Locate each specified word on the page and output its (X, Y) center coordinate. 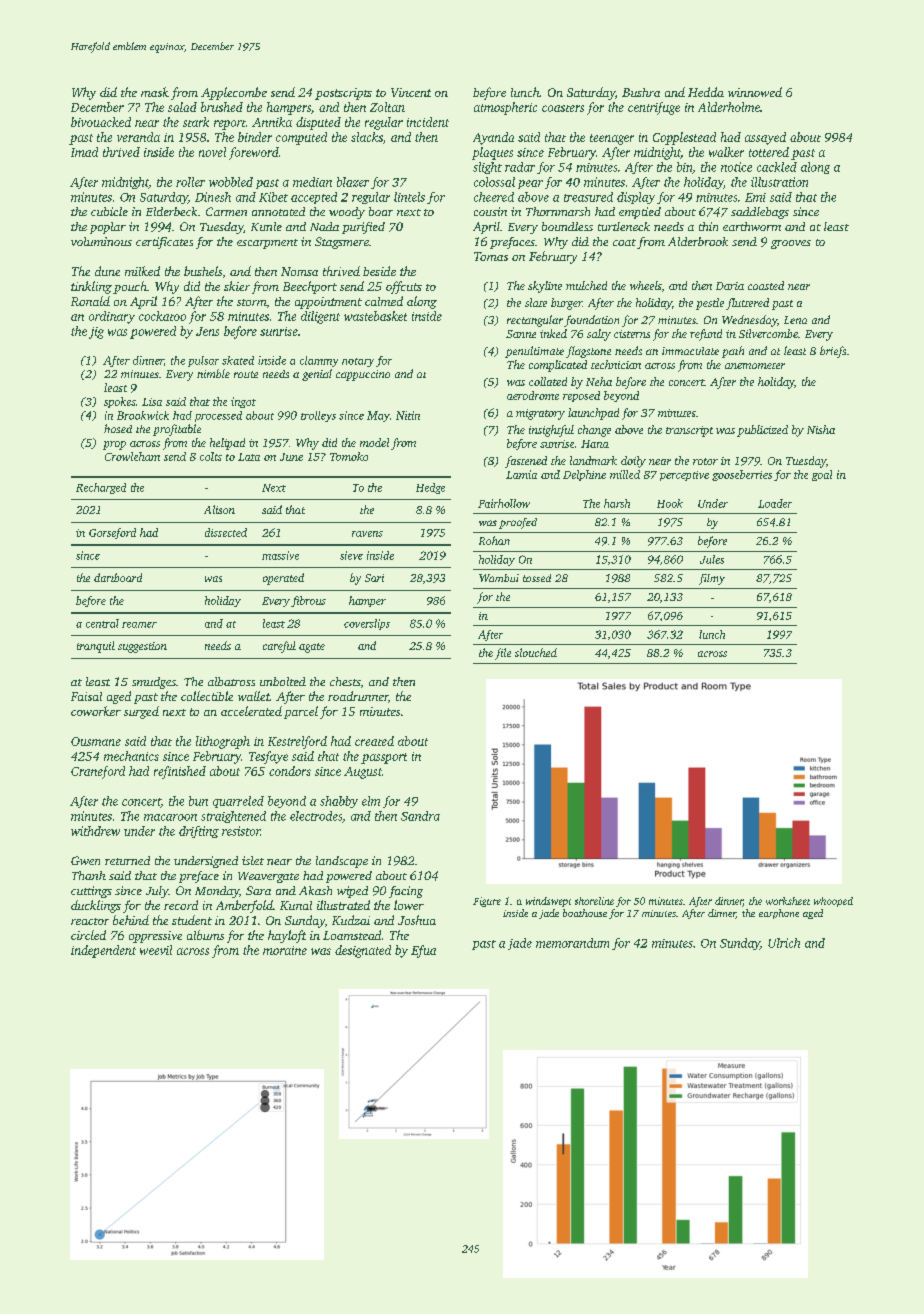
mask (155, 92)
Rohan (494, 540)
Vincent (411, 92)
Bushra (641, 92)
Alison (219, 509)
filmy (712, 579)
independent (103, 951)
